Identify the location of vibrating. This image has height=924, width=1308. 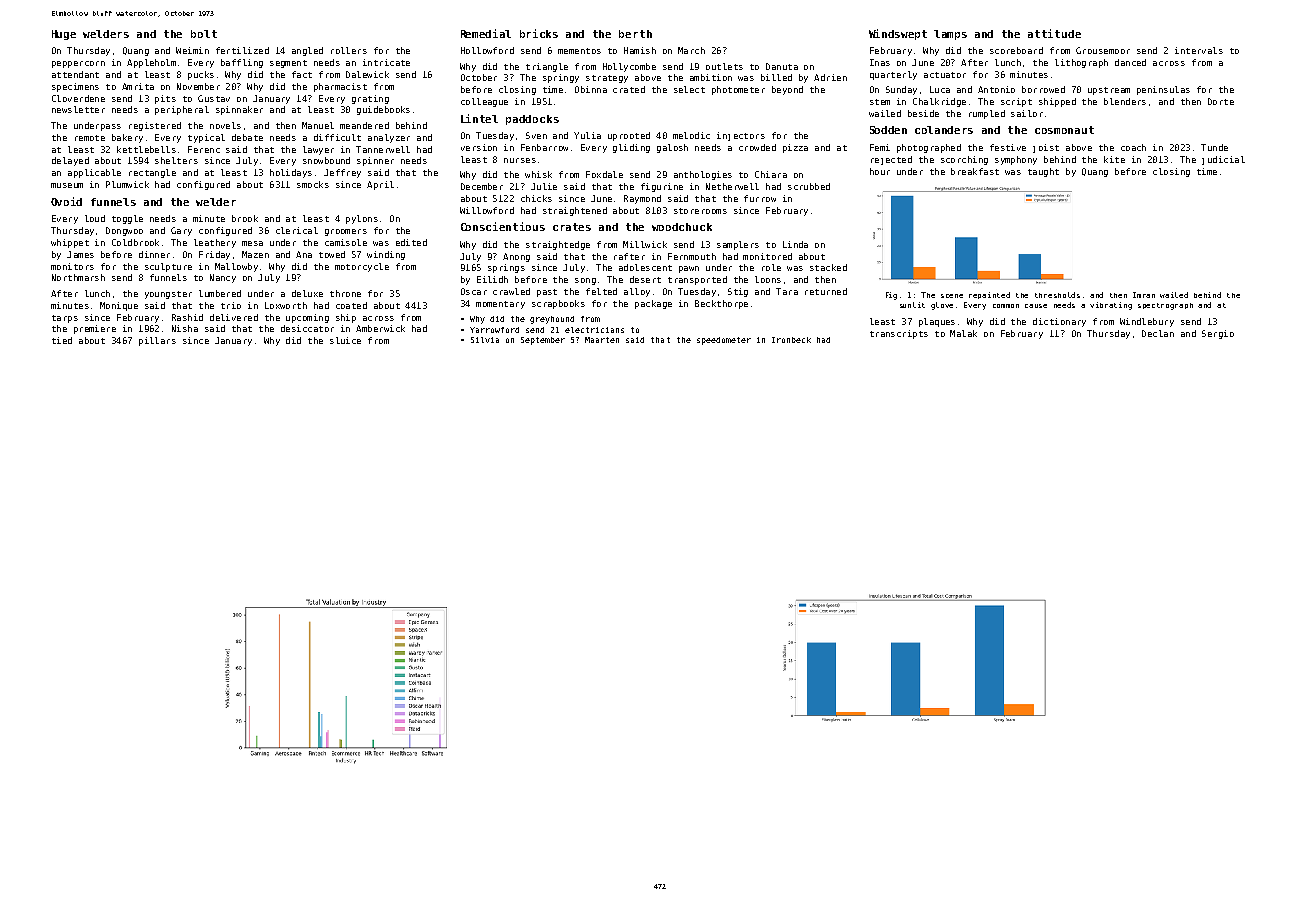
(1111, 306).
